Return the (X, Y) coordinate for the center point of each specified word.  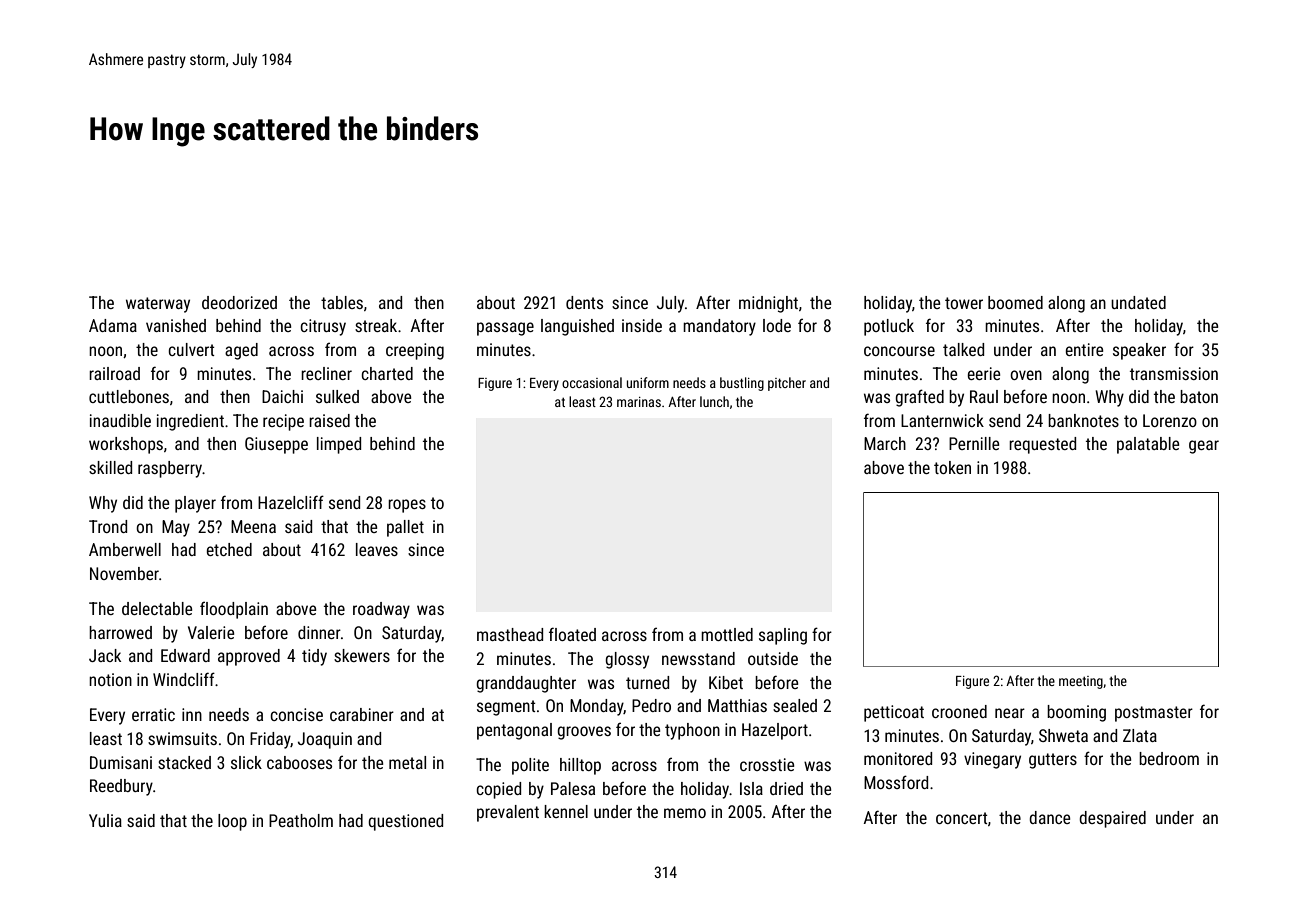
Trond (108, 526)
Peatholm (301, 820)
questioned (405, 822)
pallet (405, 528)
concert (962, 818)
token (952, 467)
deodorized (239, 302)
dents (584, 302)
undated (1138, 302)
